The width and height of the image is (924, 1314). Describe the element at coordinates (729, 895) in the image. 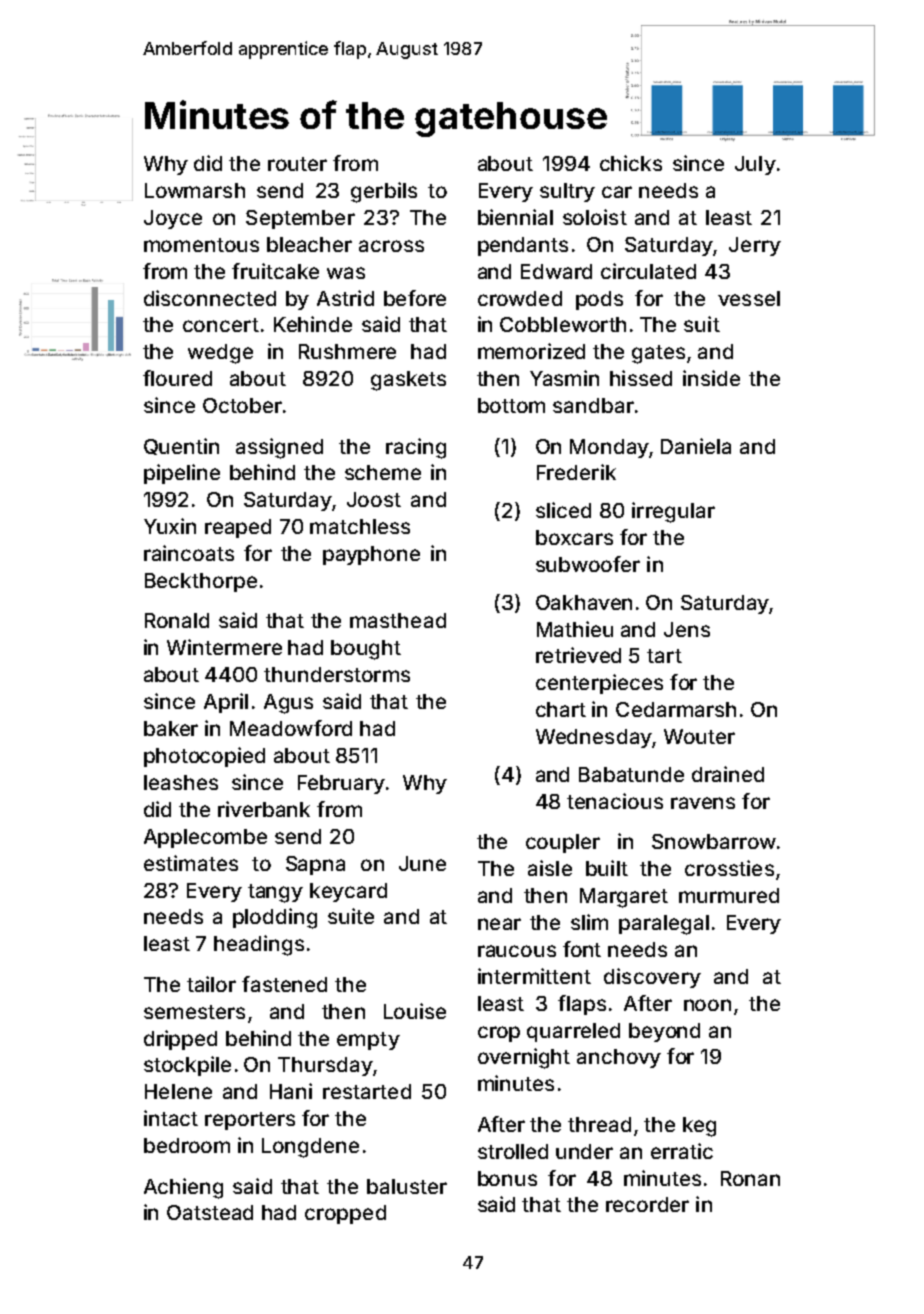

I see `murmured` at that location.
